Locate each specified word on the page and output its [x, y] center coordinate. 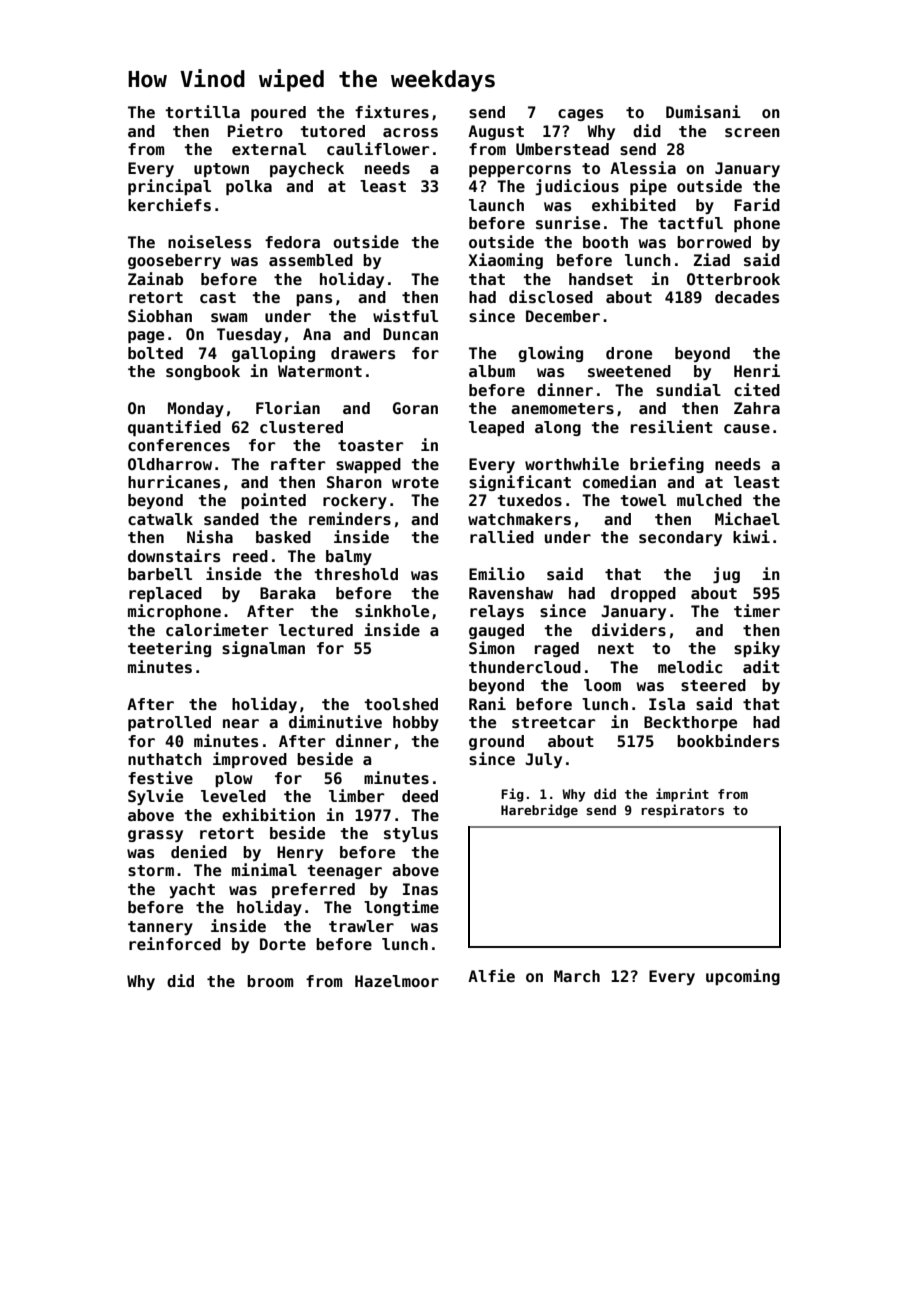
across [410, 133]
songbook [203, 372]
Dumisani [703, 112]
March [577, 976]
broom [270, 981]
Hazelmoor [397, 981]
